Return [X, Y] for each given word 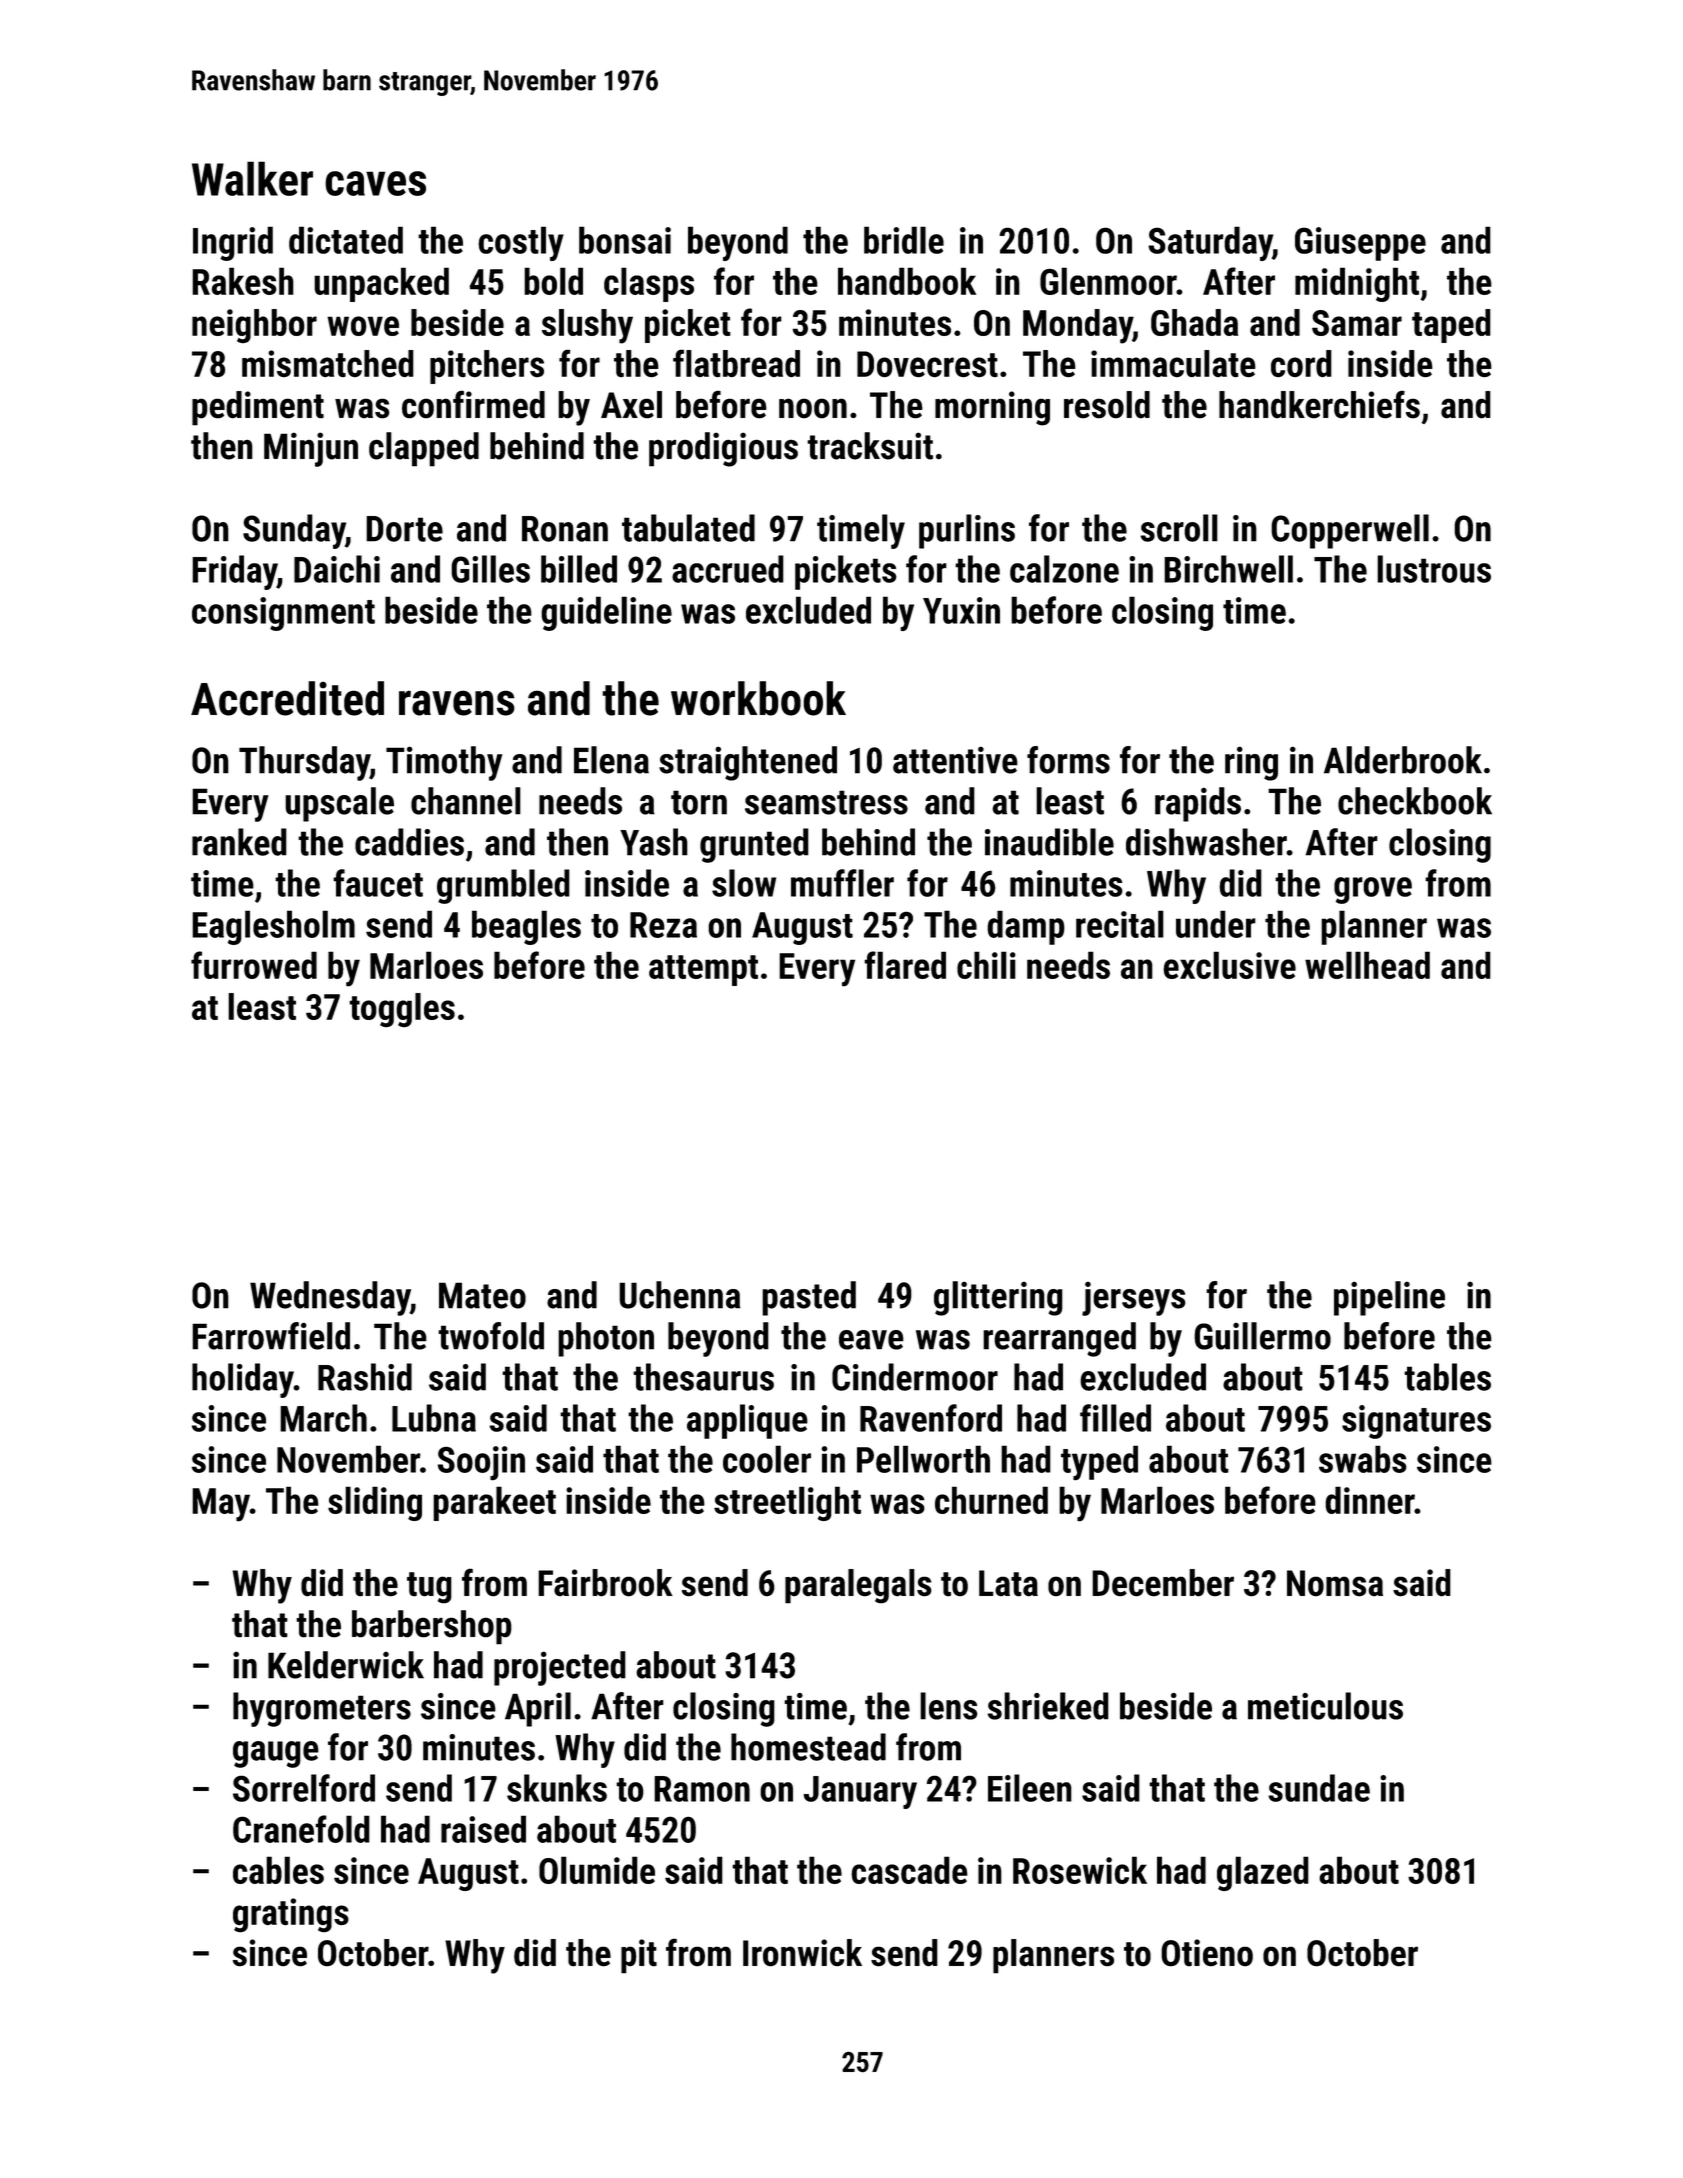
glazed [1263, 1873]
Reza [663, 925]
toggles [402, 1010]
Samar [1357, 323]
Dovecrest [927, 364]
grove [1373, 890]
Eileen [1030, 1788]
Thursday [304, 763]
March [323, 1418]
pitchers [487, 367]
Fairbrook [605, 1583]
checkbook [1415, 801]
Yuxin [961, 610]
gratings [291, 1915]
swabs [1363, 1459]
